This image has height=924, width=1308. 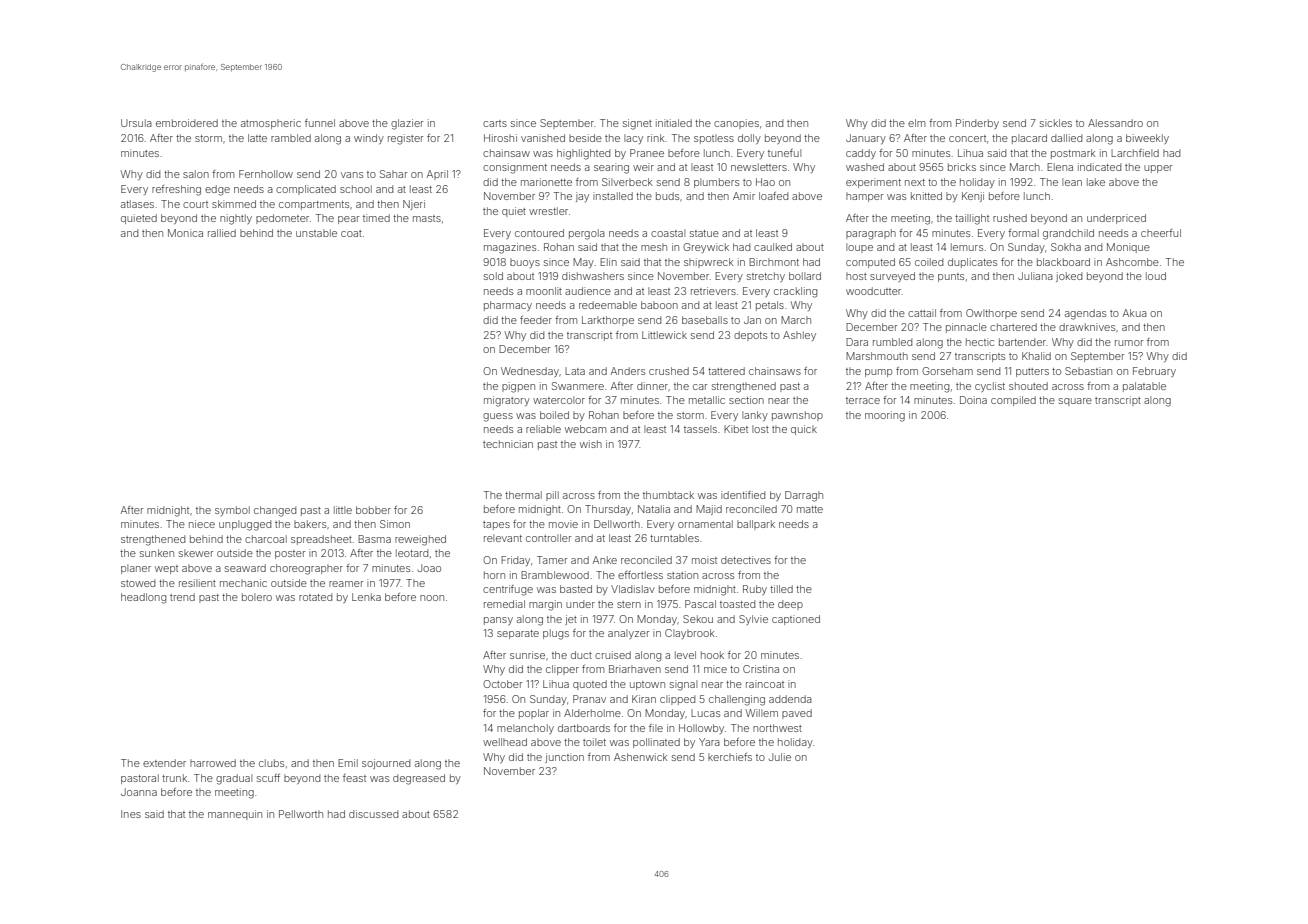 I want to click on loud, so click(x=1156, y=276).
